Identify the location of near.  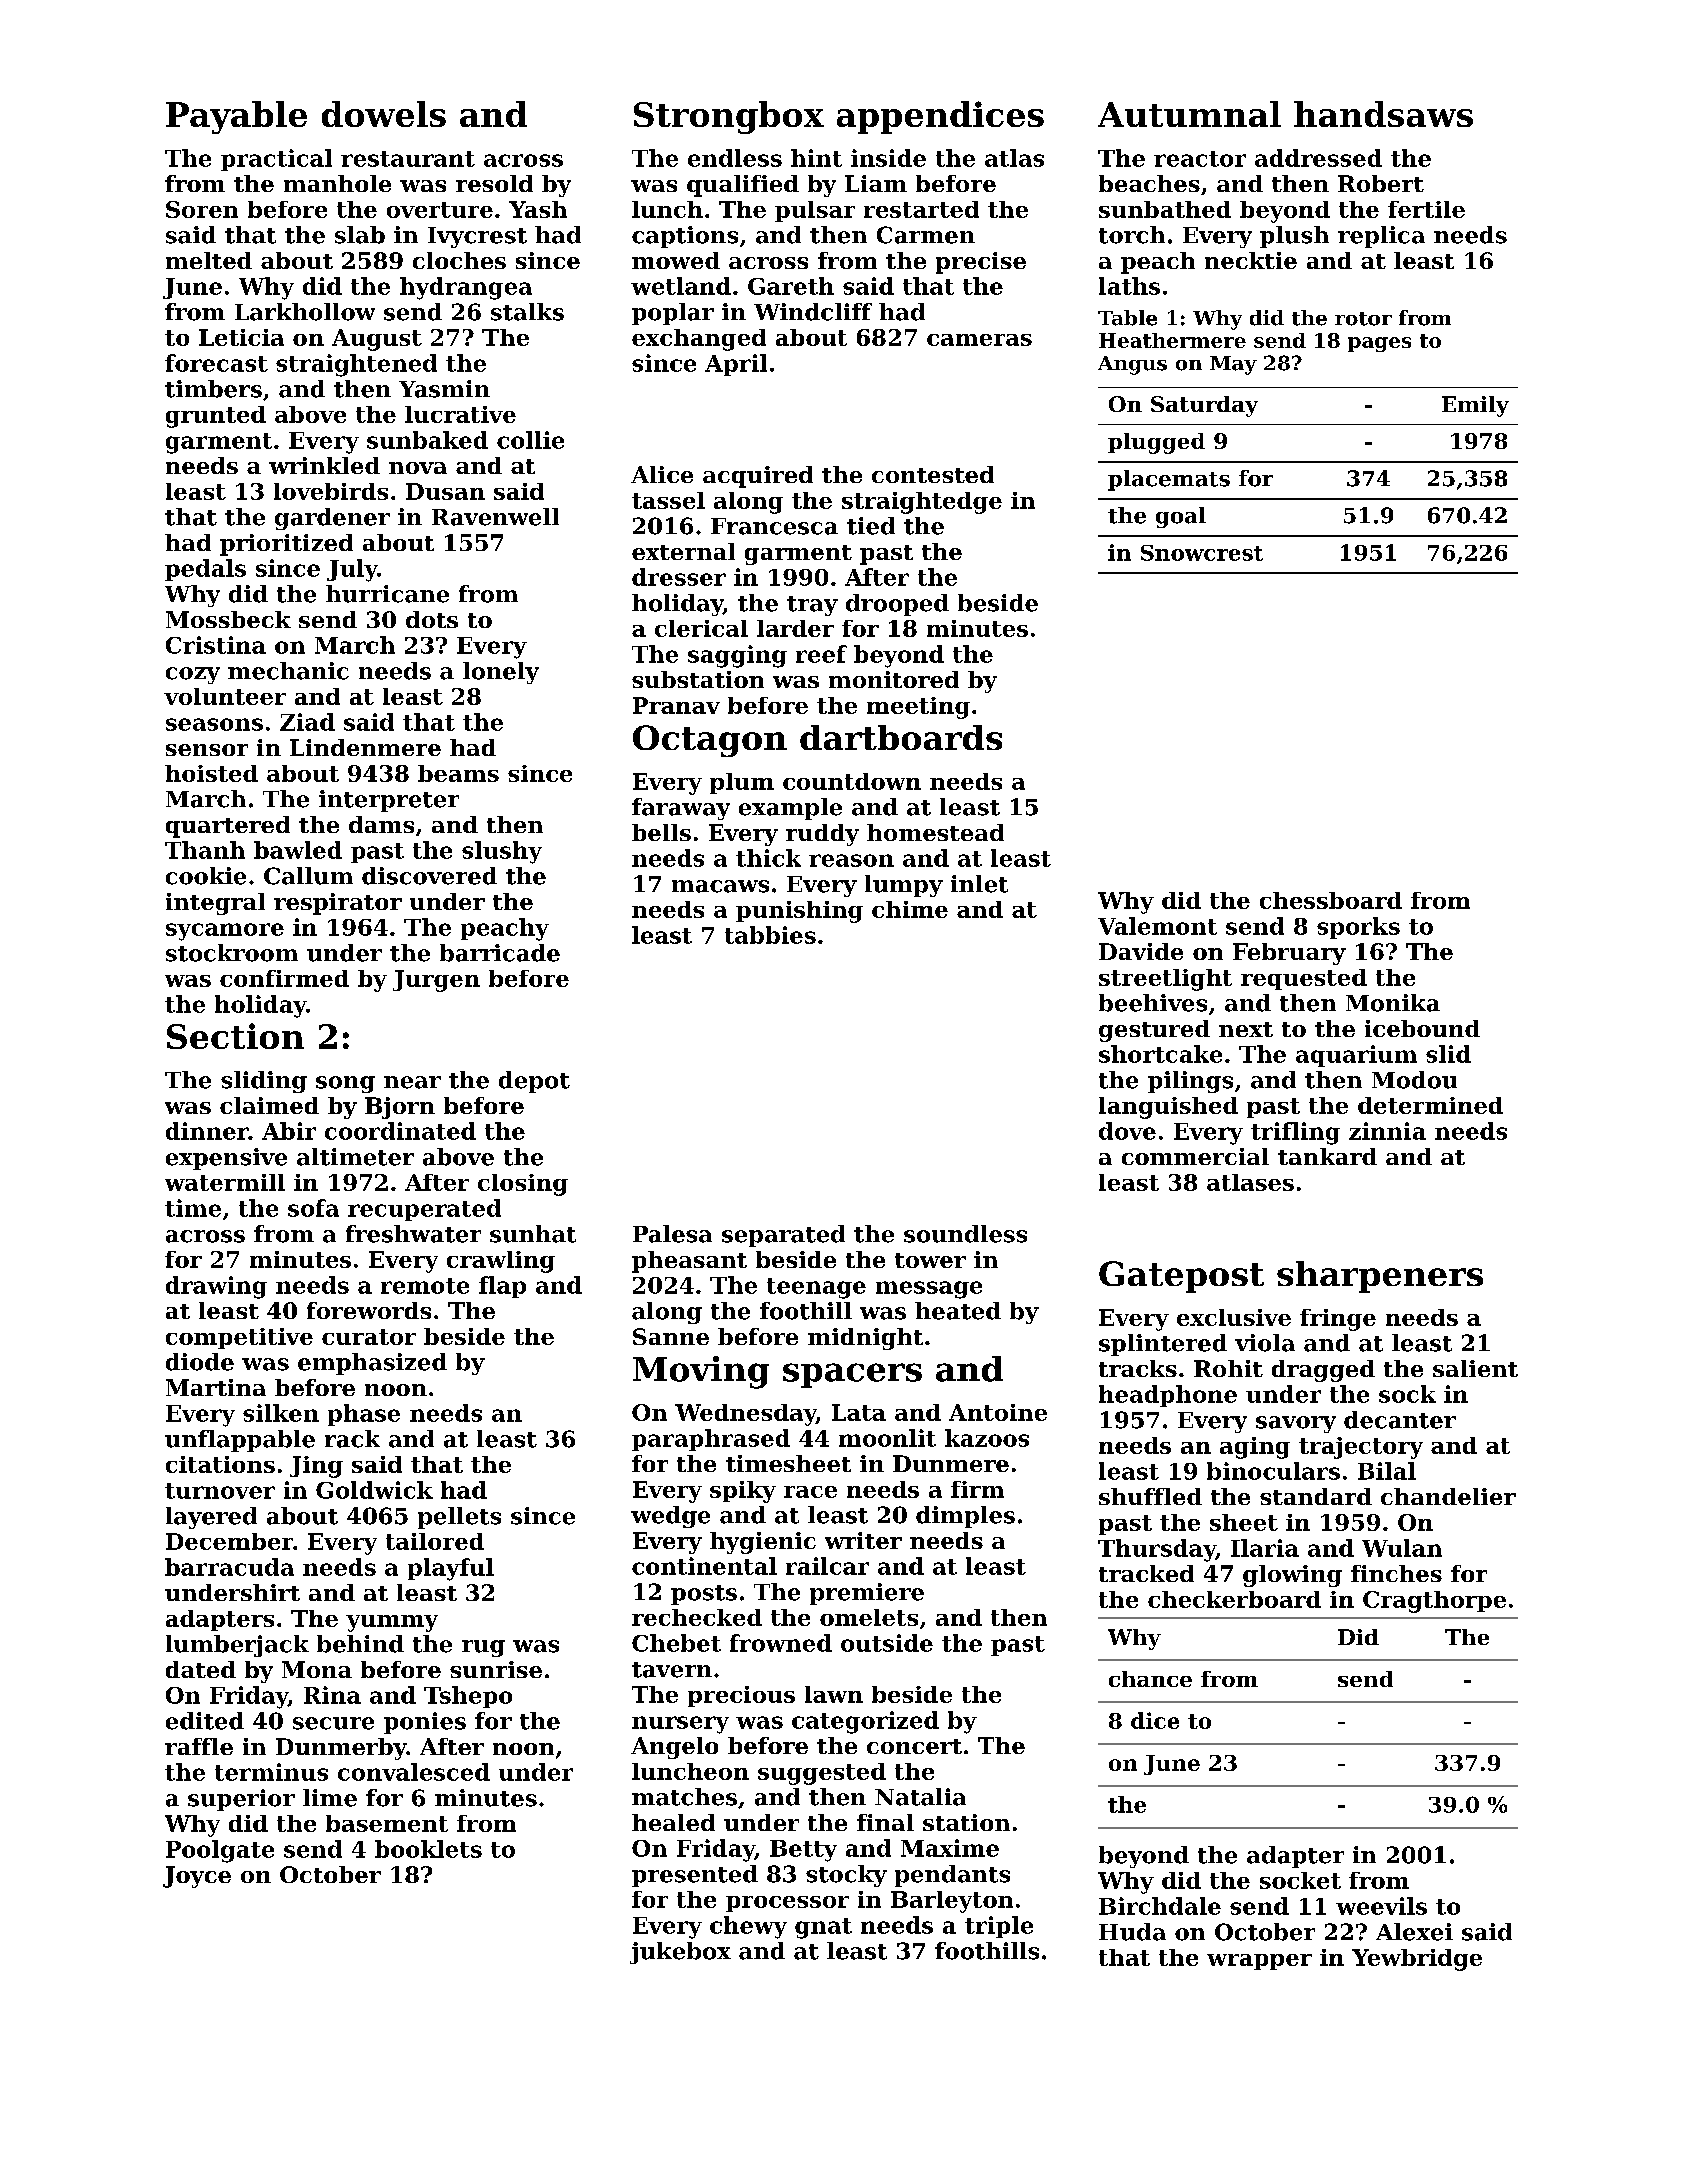
(412, 1082).
